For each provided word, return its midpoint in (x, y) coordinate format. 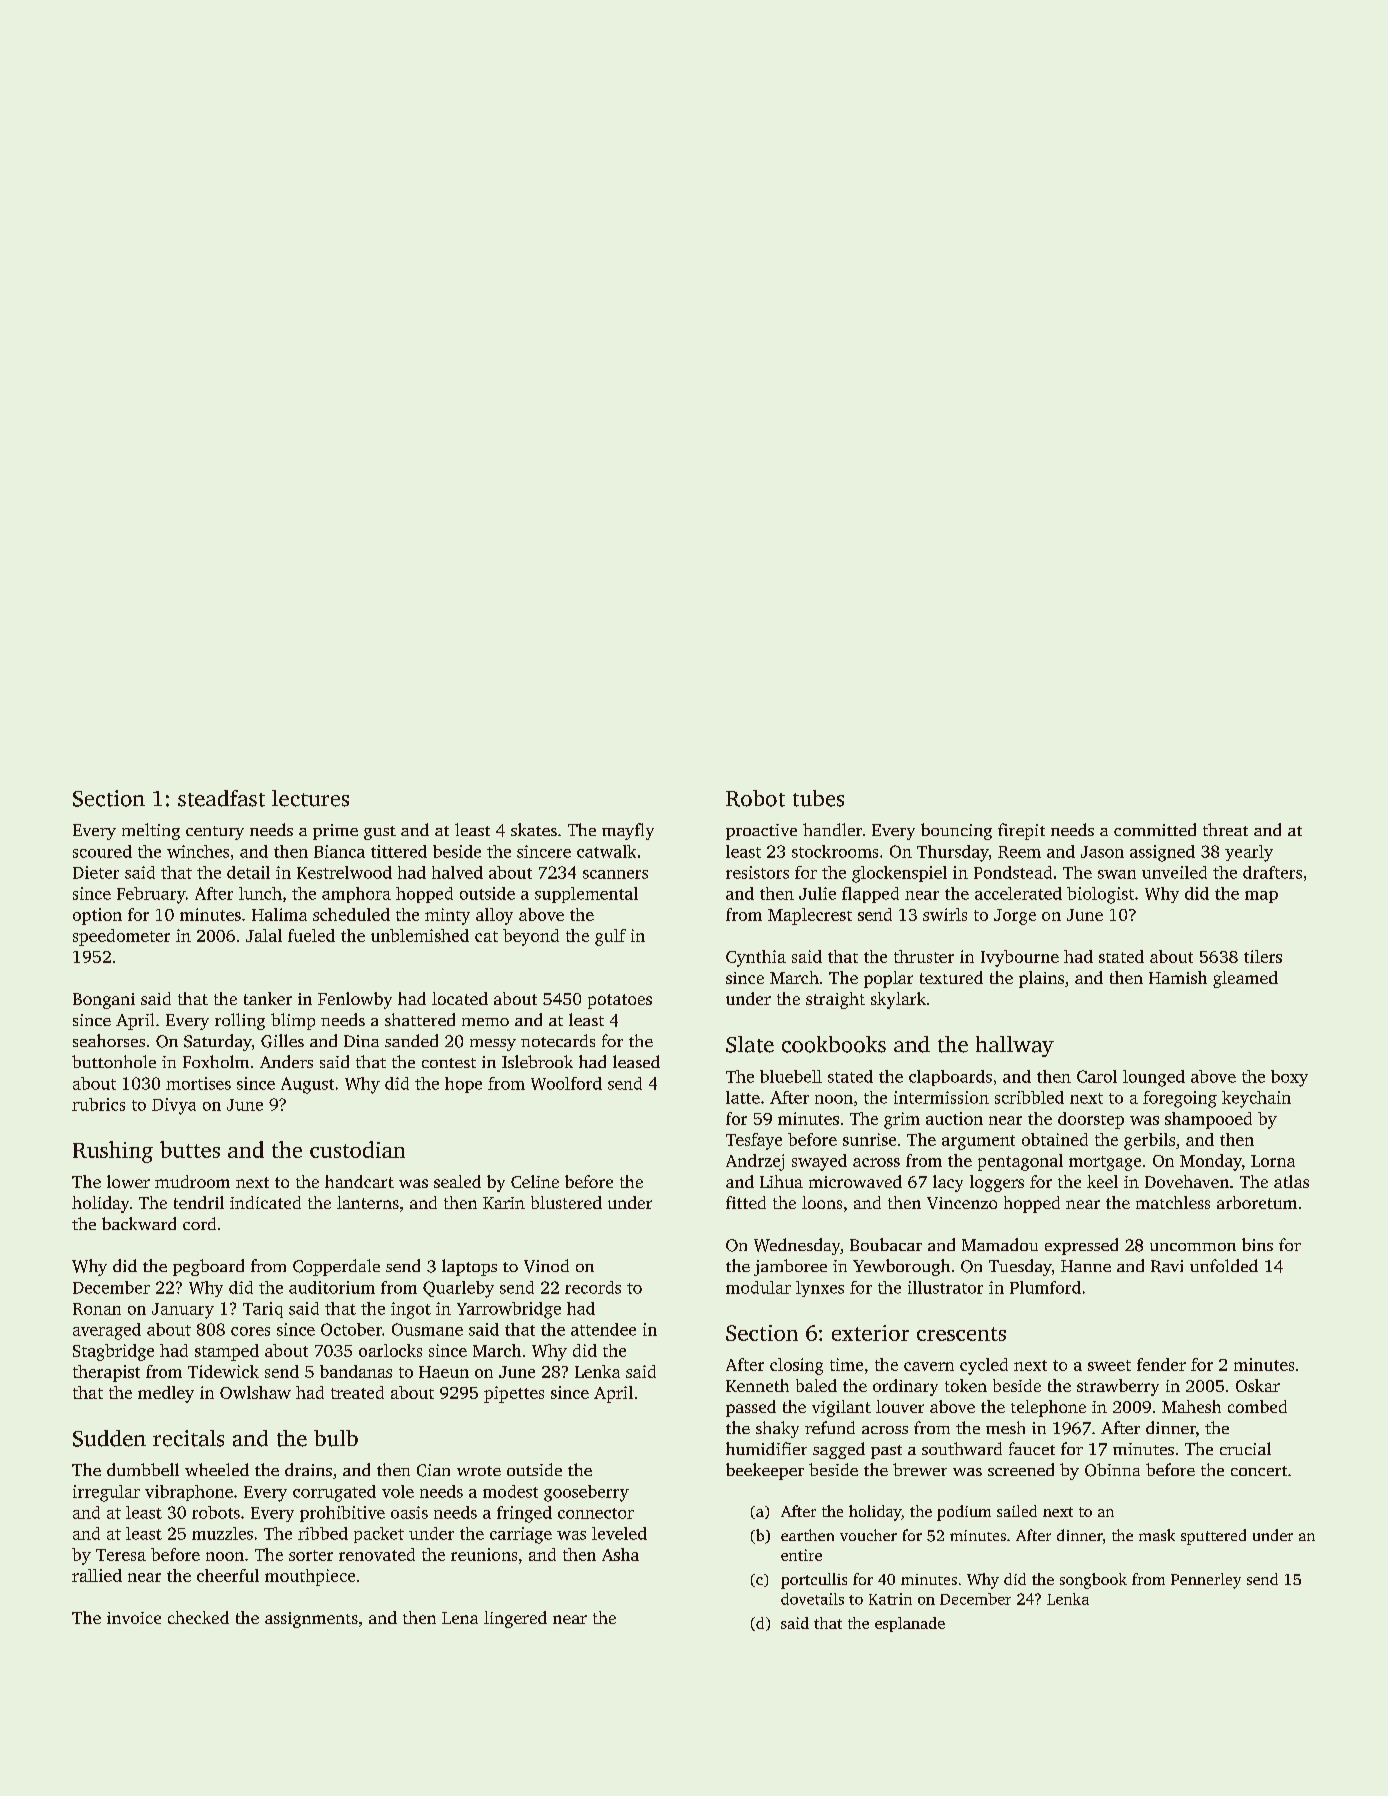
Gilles (282, 1041)
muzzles (222, 1533)
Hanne (1086, 1266)
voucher (868, 1535)
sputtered (1213, 1537)
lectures (310, 798)
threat (1225, 829)
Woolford (566, 1083)
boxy (1289, 1078)
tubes (818, 798)
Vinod (546, 1266)
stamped (227, 1352)
